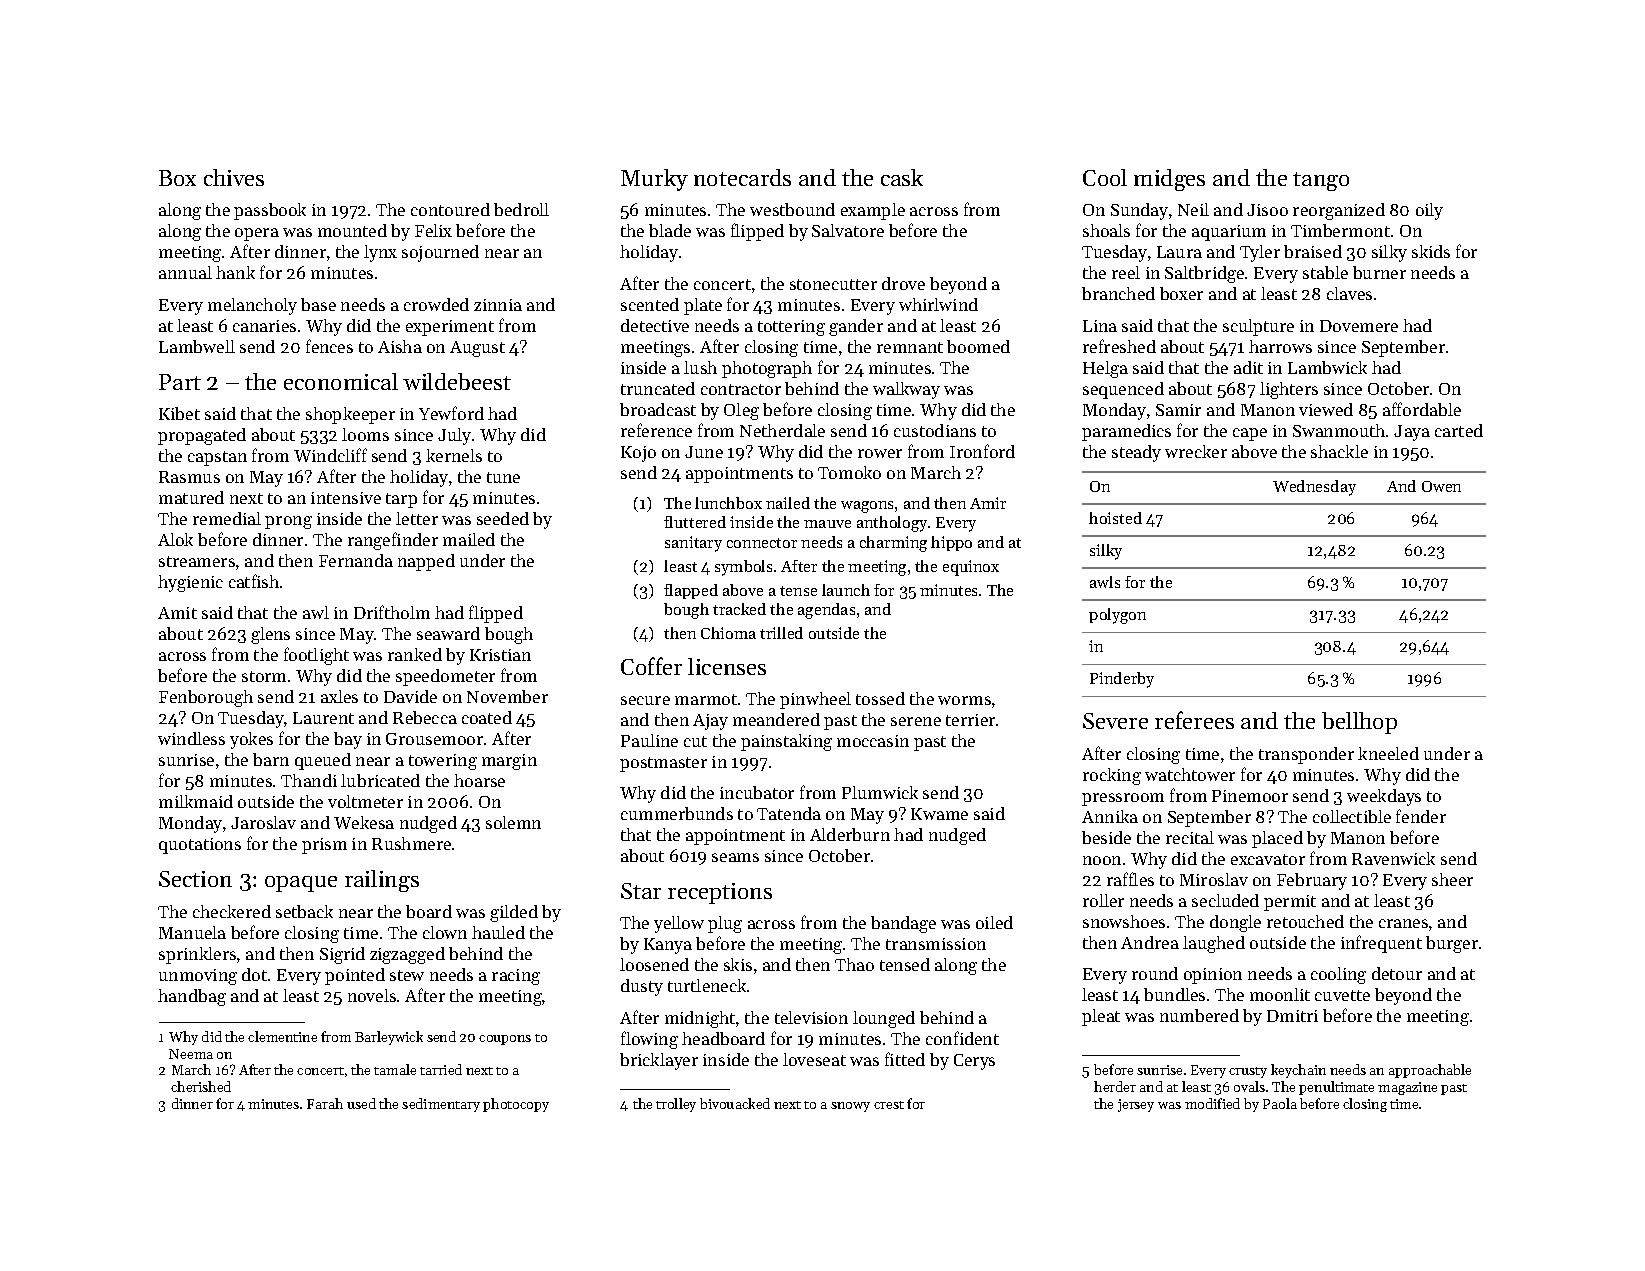 The width and height of the image is (1645, 1271). What do you see at coordinates (201, 1086) in the image?
I see `cherished` at bounding box center [201, 1086].
